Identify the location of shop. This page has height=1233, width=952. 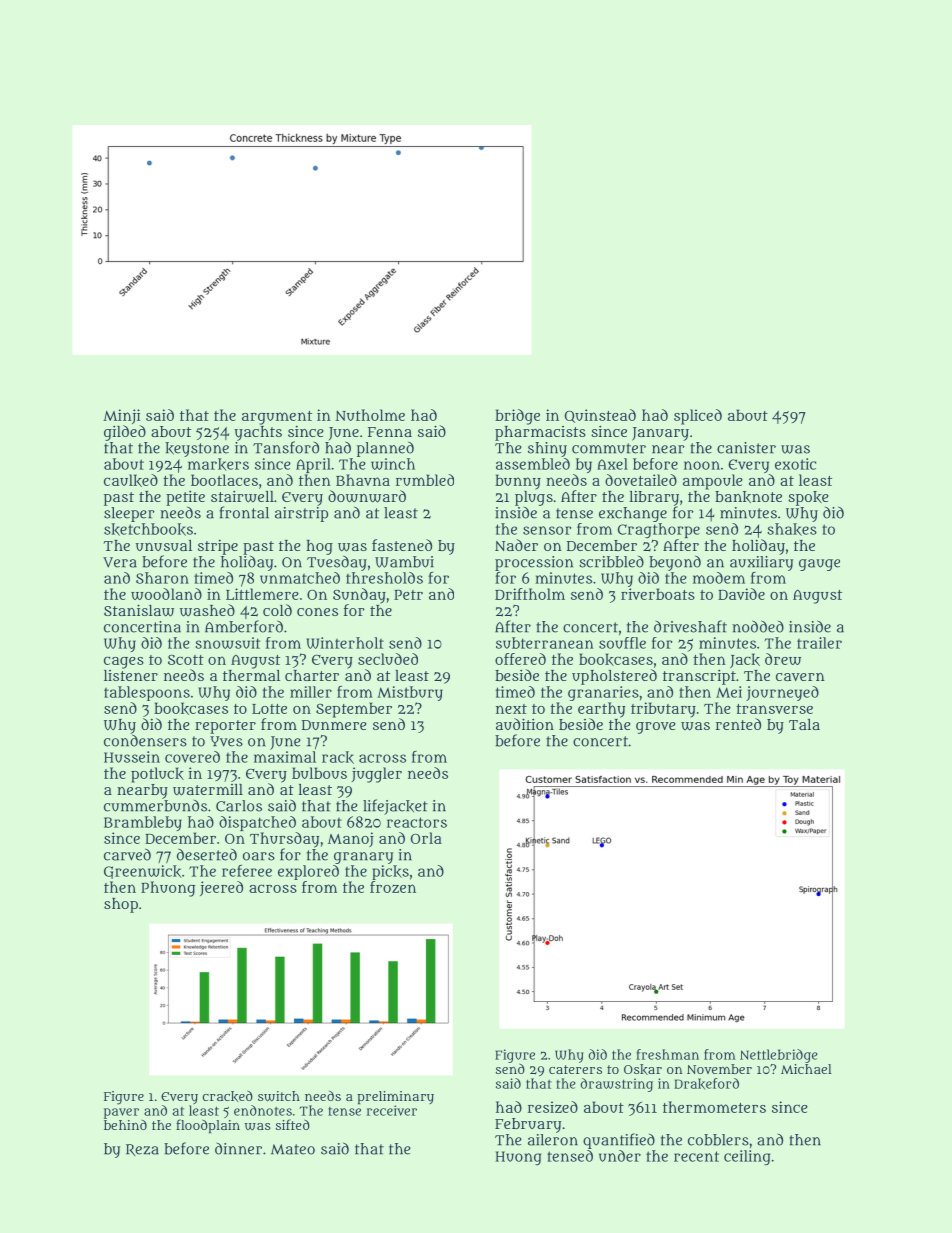
(121, 905).
